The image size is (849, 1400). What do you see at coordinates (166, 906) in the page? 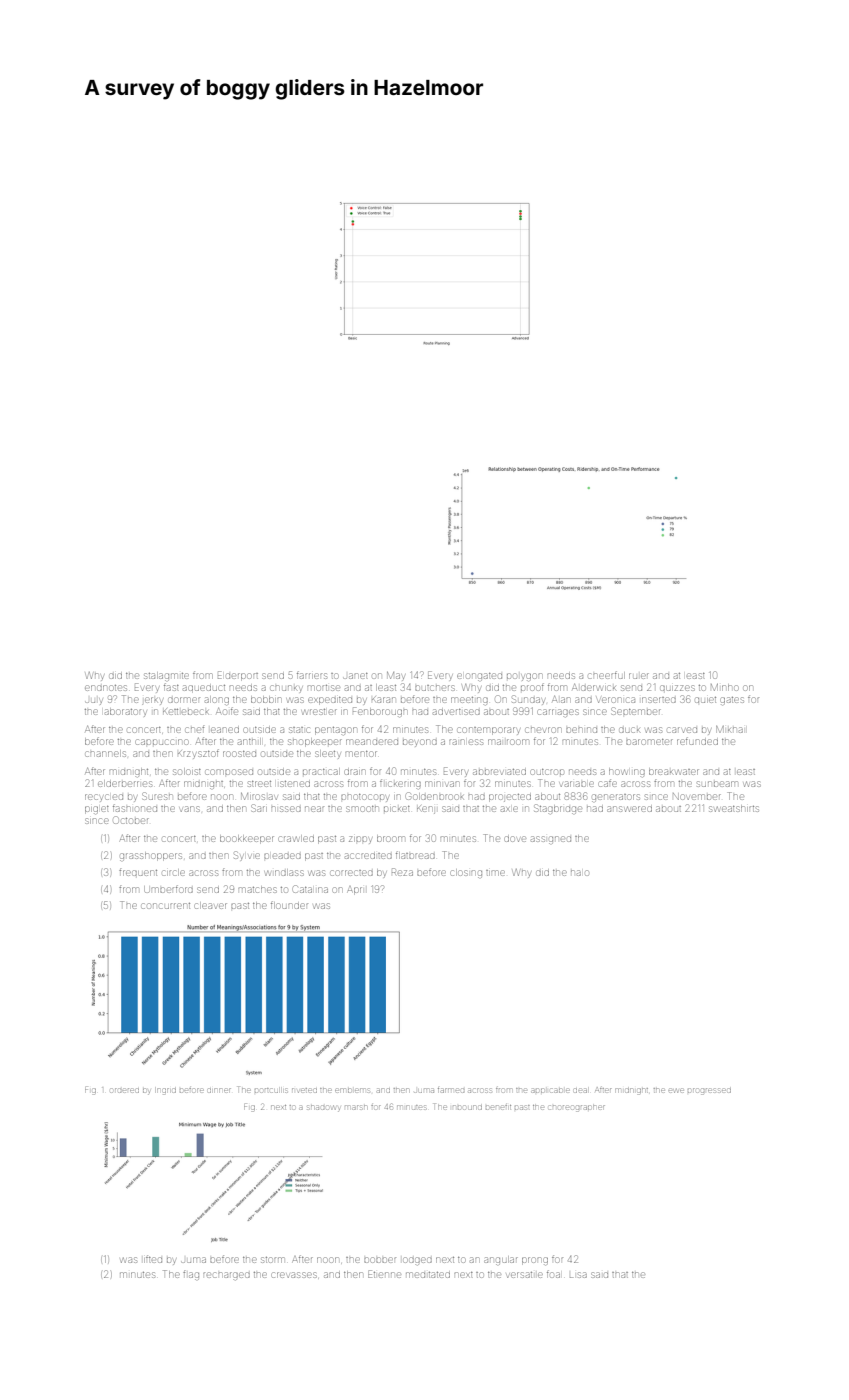
I see `concurrent` at bounding box center [166, 906].
